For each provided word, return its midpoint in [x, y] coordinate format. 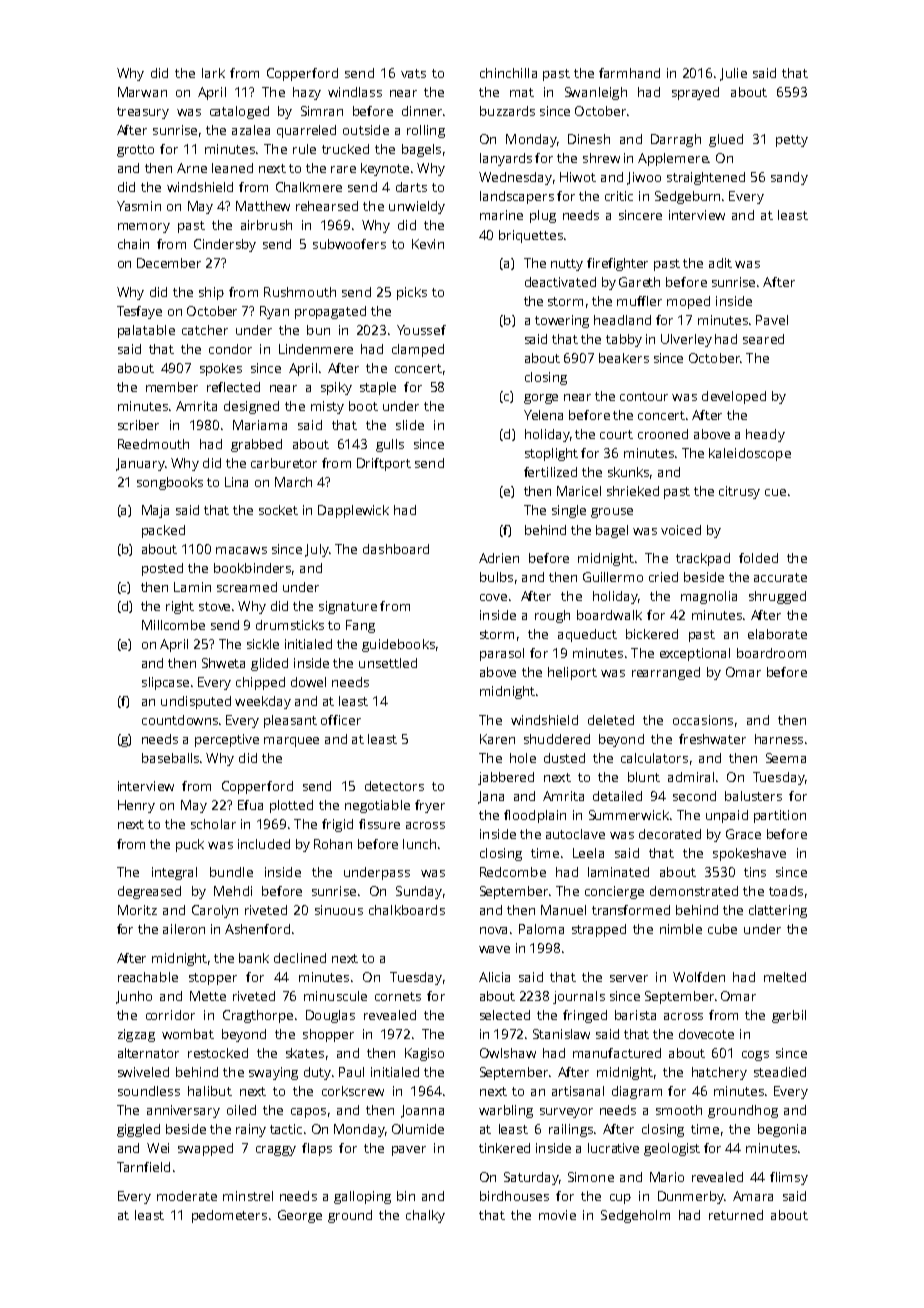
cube [722, 929]
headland [622, 320]
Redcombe [513, 872]
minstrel [248, 1196]
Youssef [421, 330]
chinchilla [508, 73]
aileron [184, 929]
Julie [733, 74]
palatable [146, 331]
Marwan [142, 92]
